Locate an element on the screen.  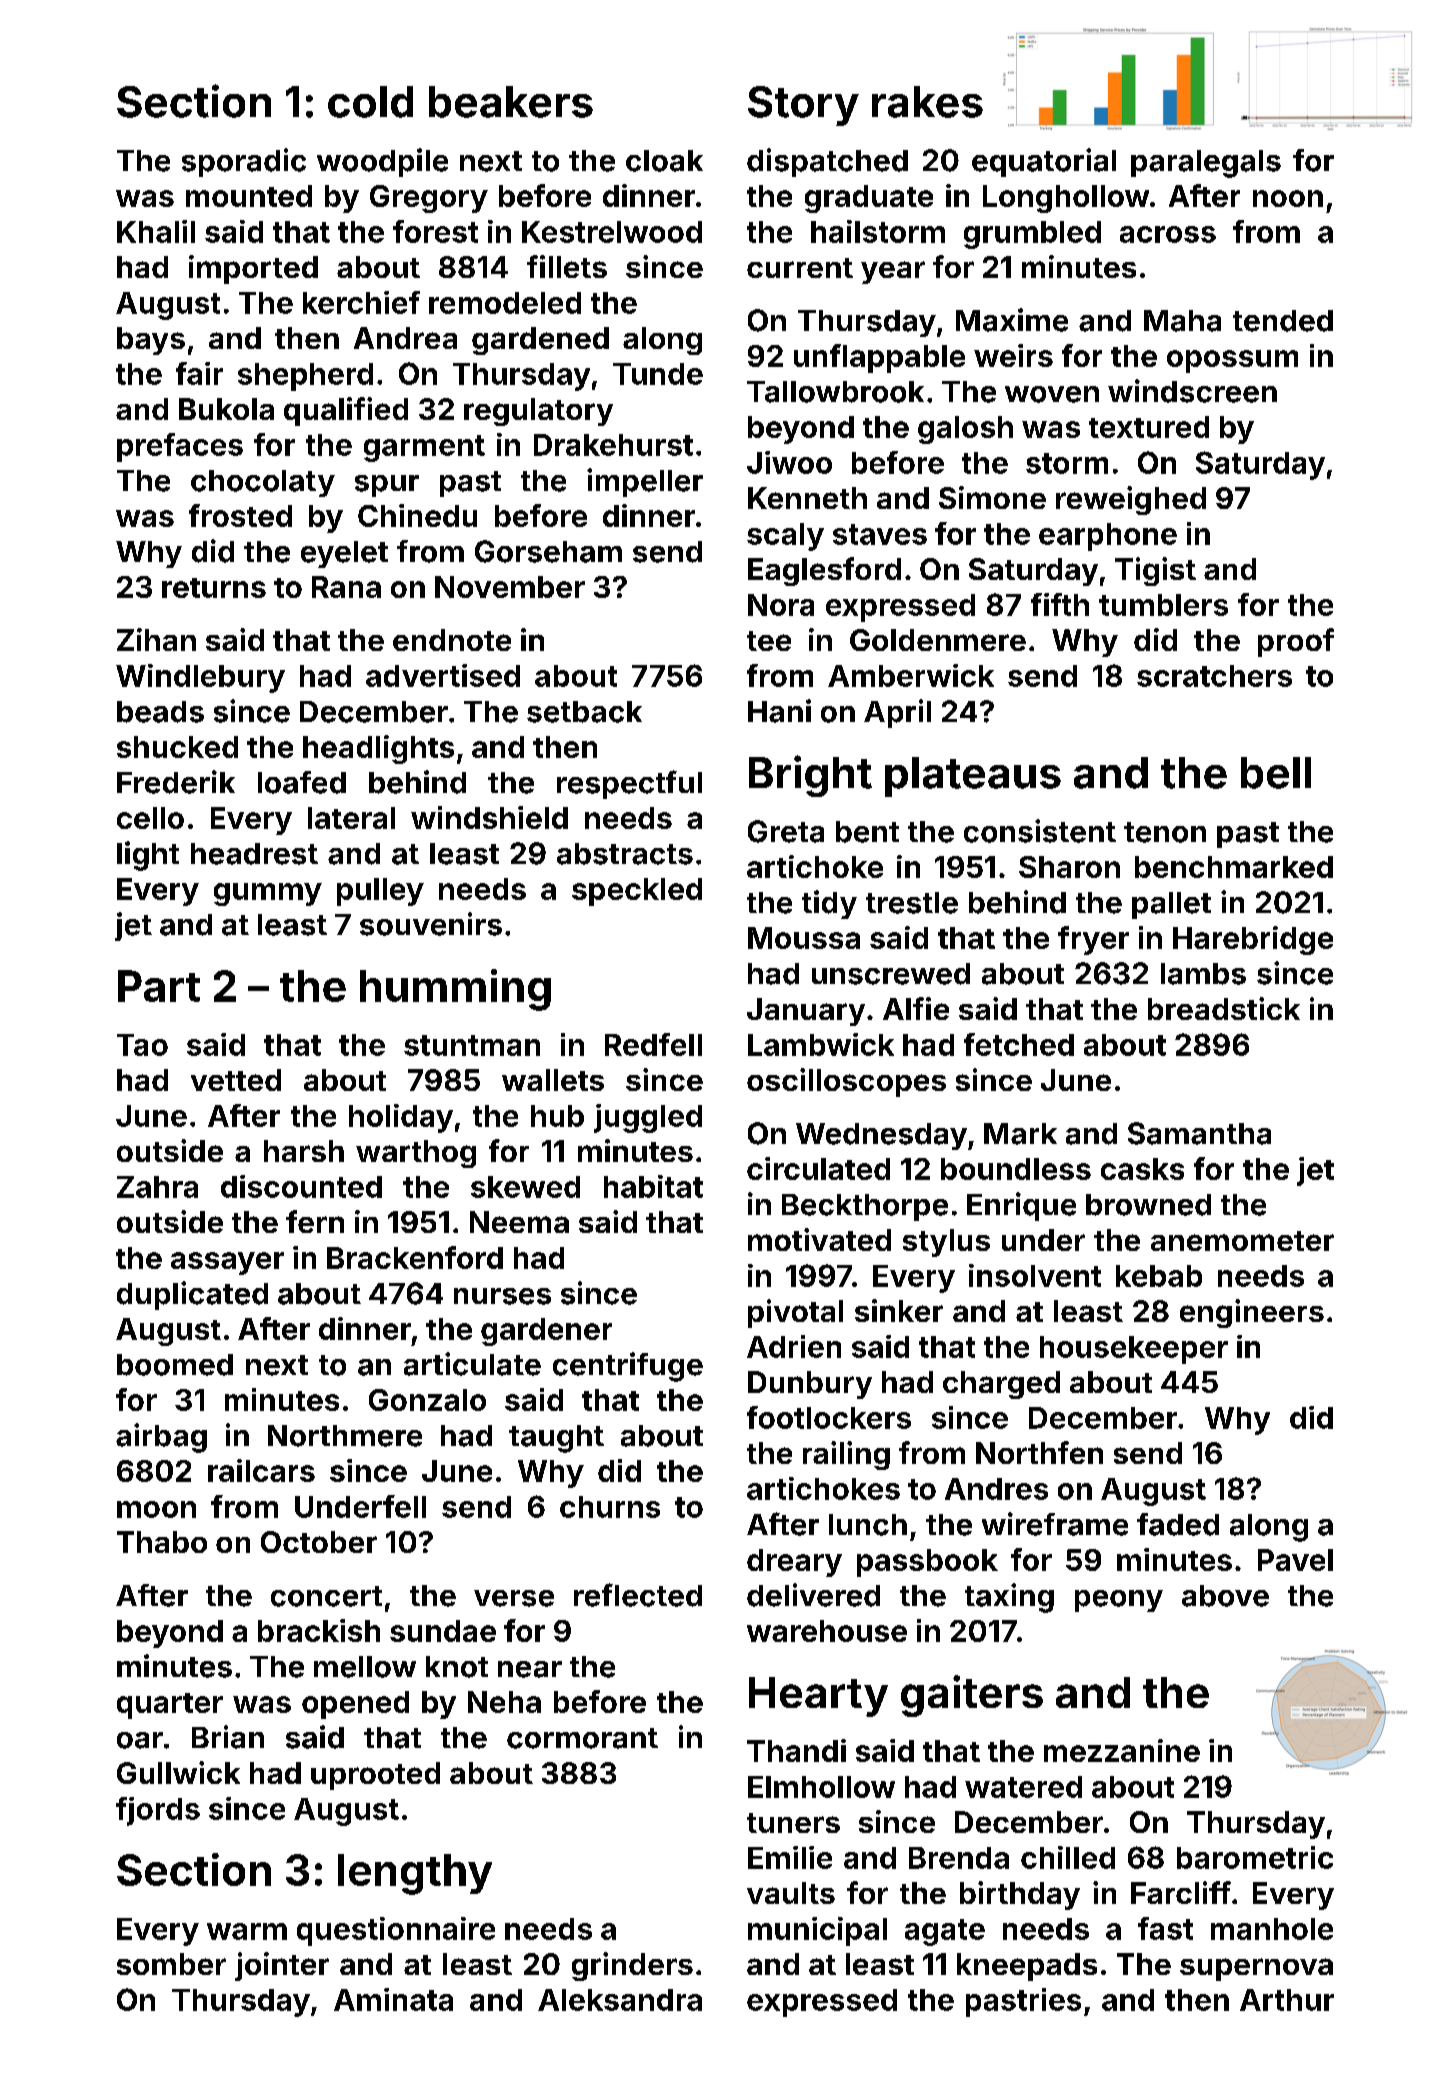
Greta is located at coordinates (786, 831).
